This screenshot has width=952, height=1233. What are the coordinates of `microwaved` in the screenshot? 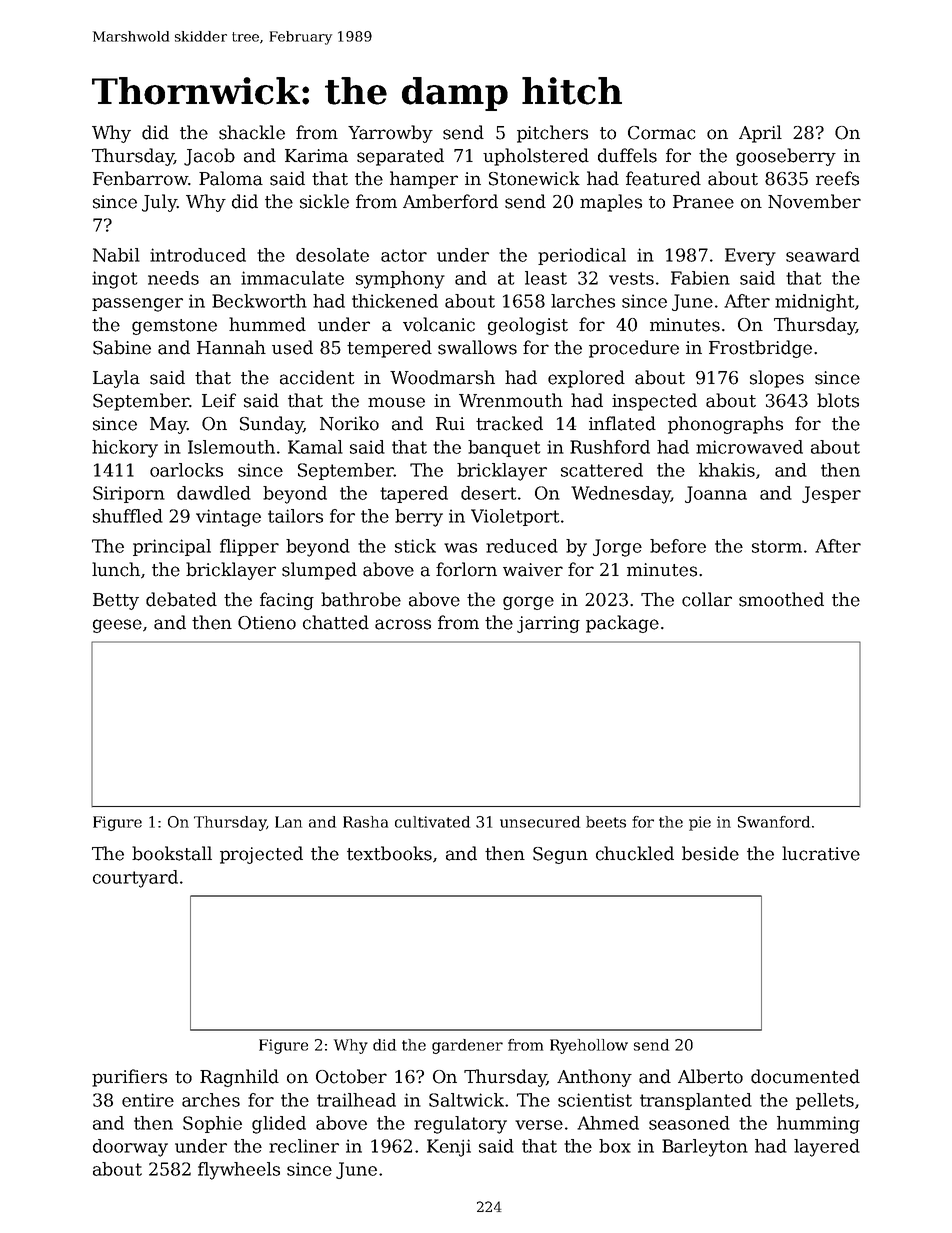 It's located at (749, 447).
